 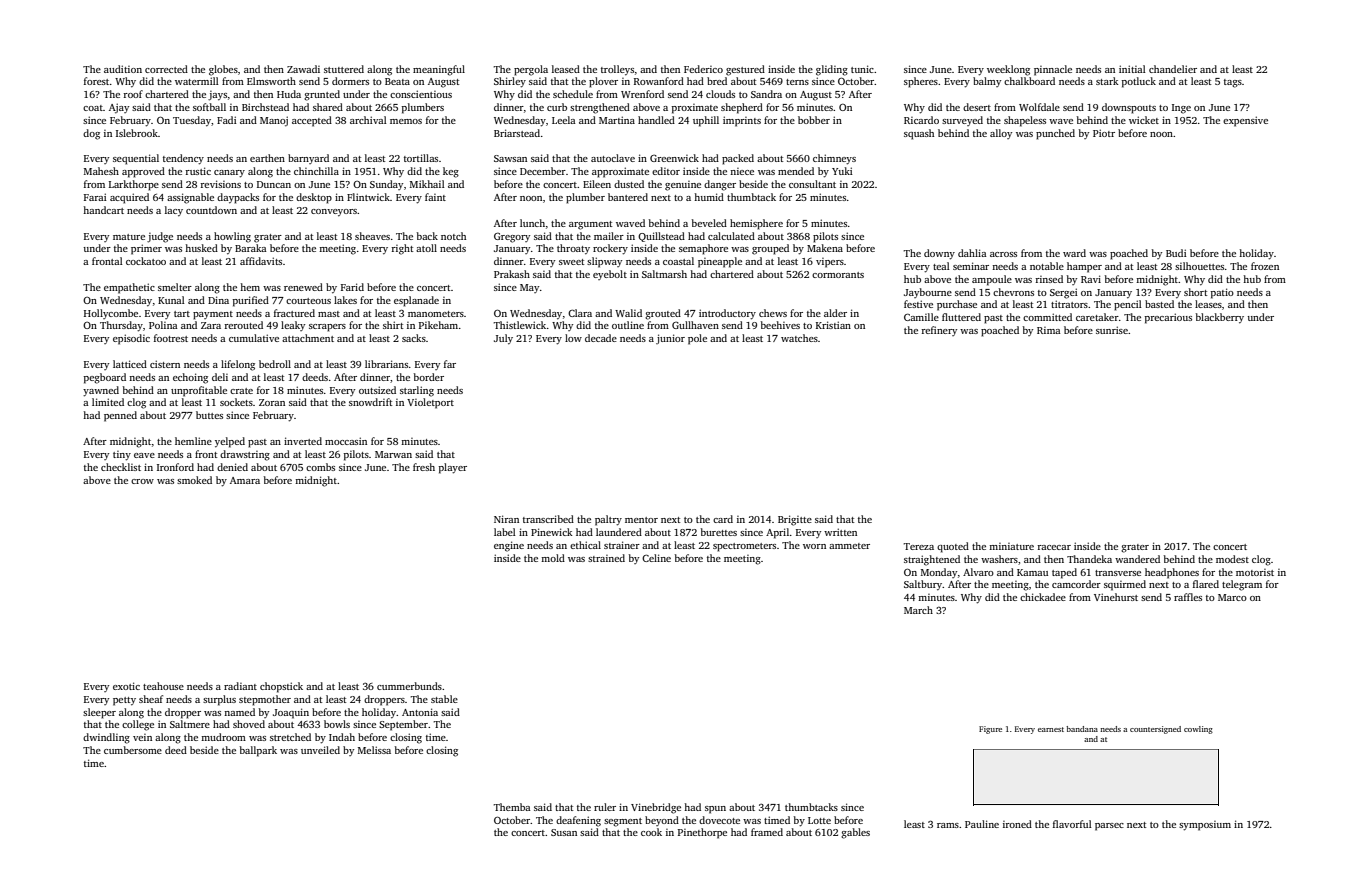 What do you see at coordinates (99, 713) in the screenshot?
I see `sleeper` at bounding box center [99, 713].
